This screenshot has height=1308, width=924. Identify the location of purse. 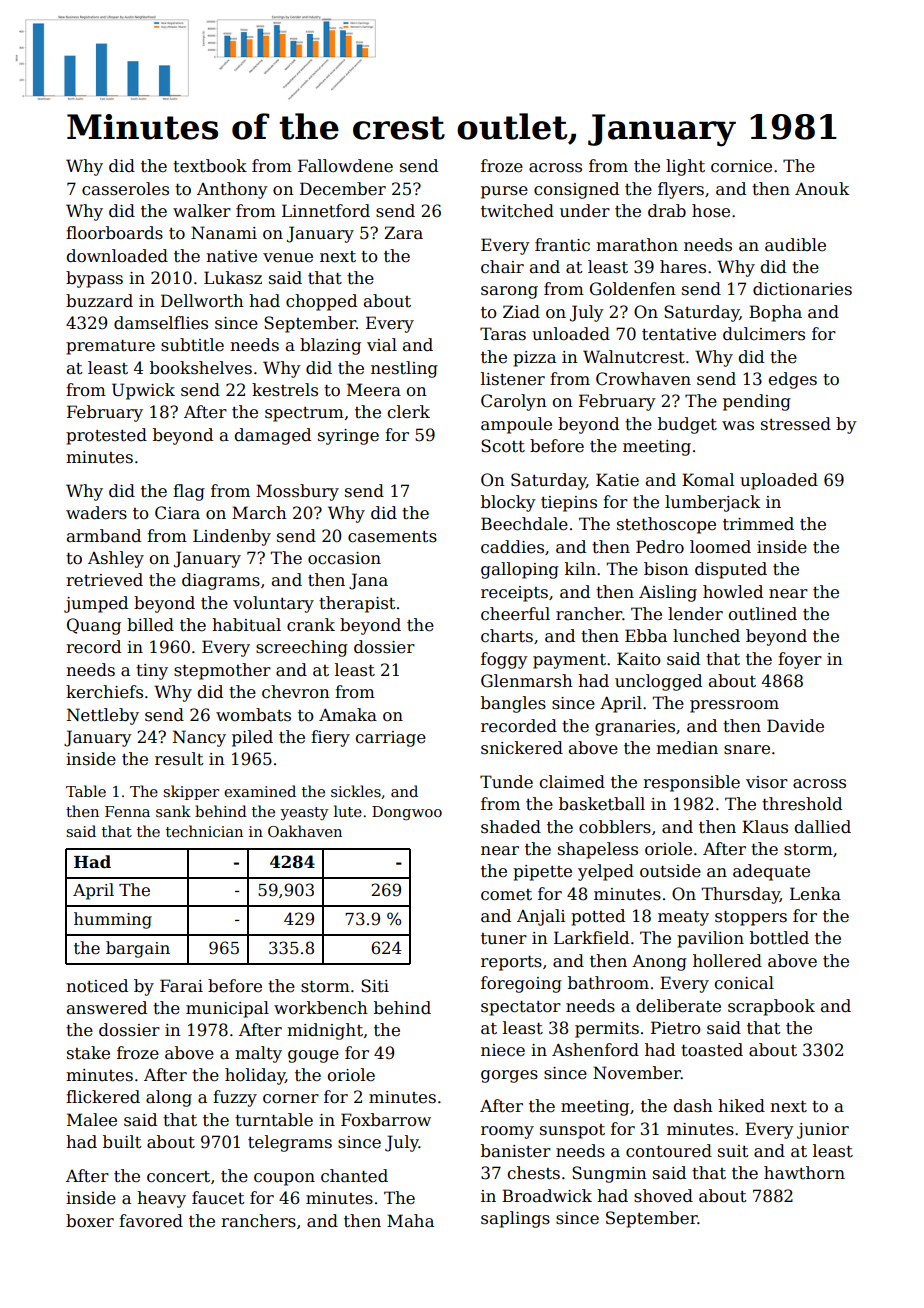
(504, 192).
